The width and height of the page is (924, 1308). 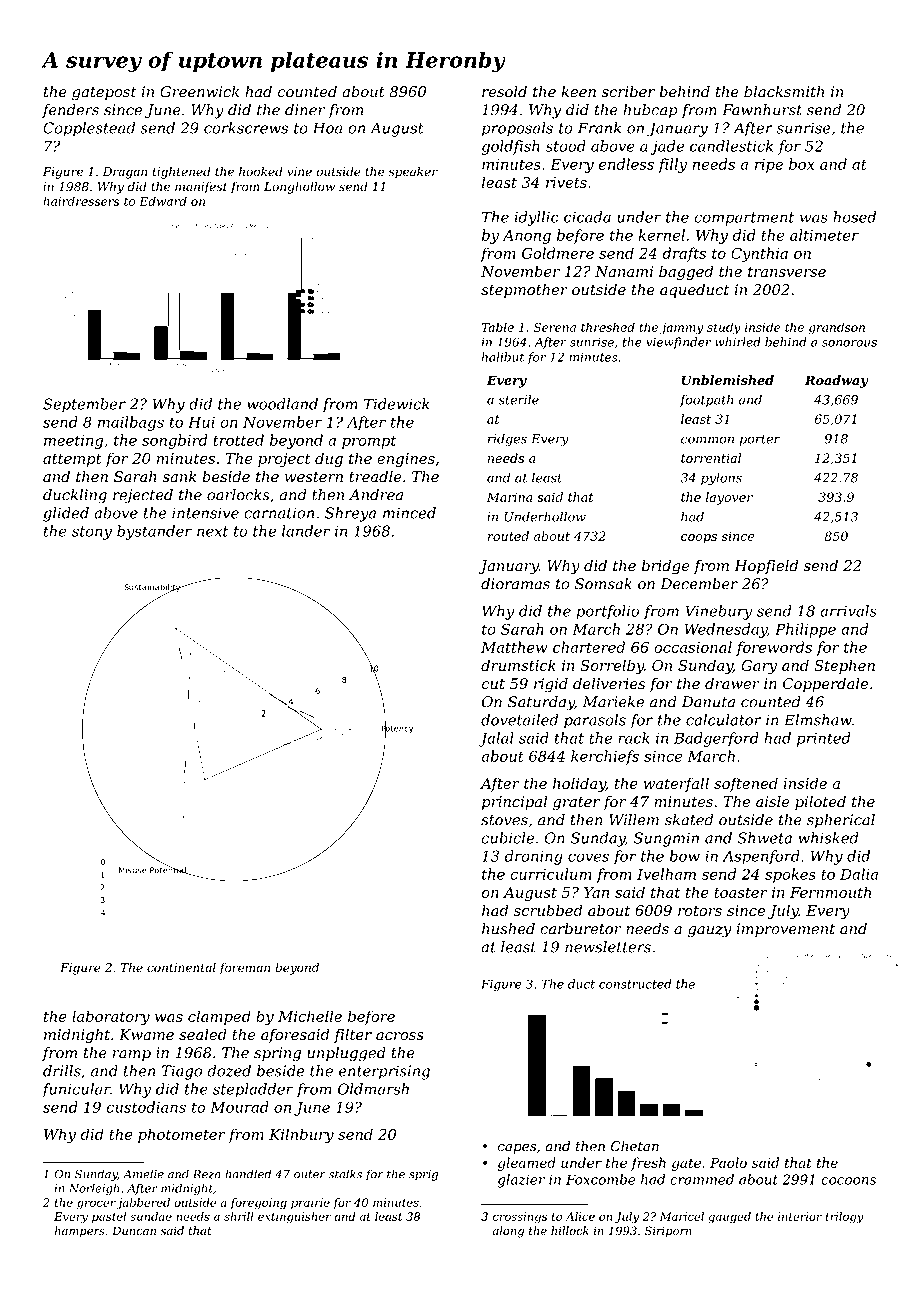 I want to click on hushed, so click(x=508, y=929).
